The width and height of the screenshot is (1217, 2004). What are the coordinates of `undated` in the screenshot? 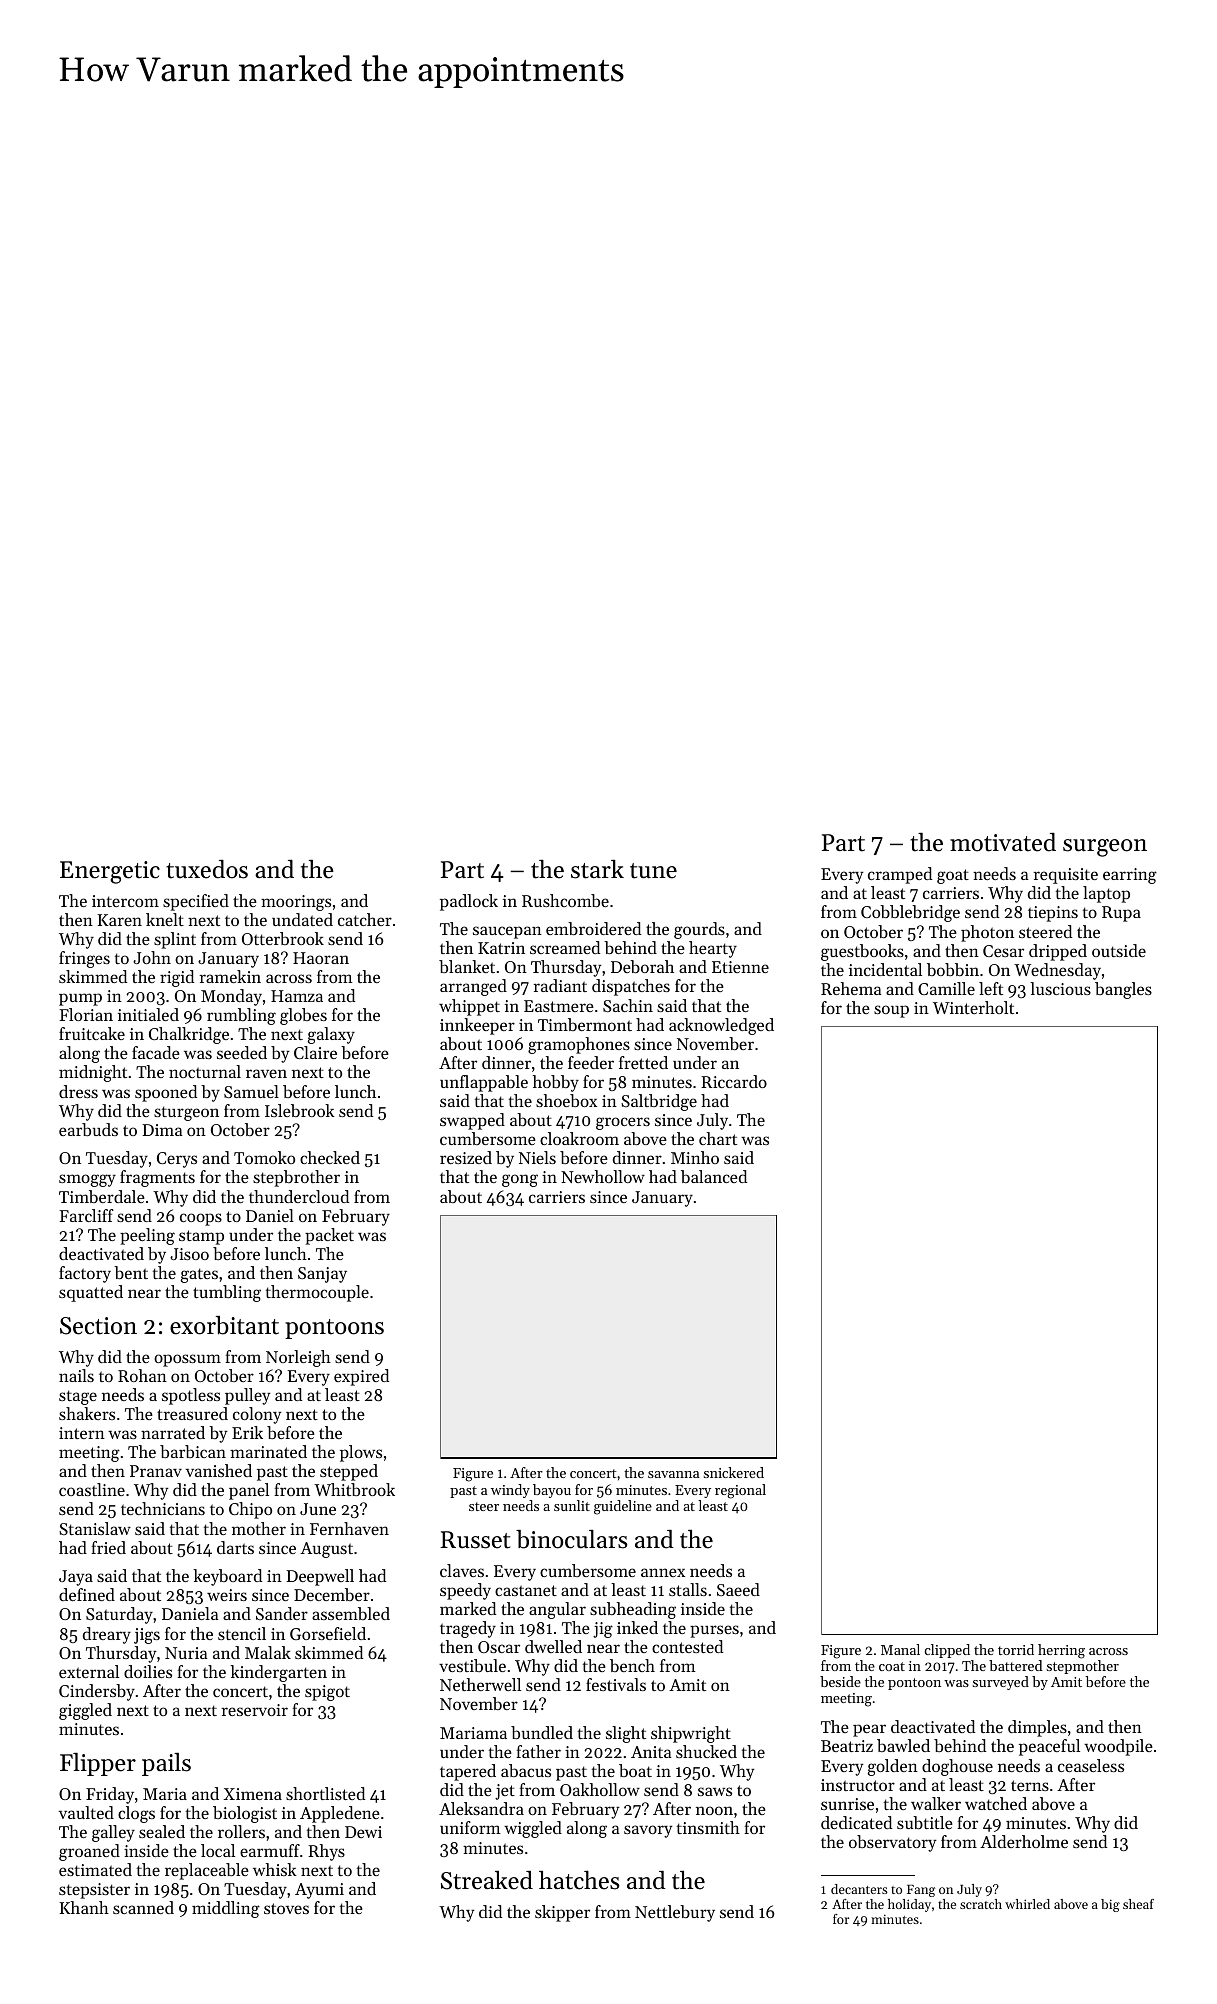 It's located at (302, 919).
